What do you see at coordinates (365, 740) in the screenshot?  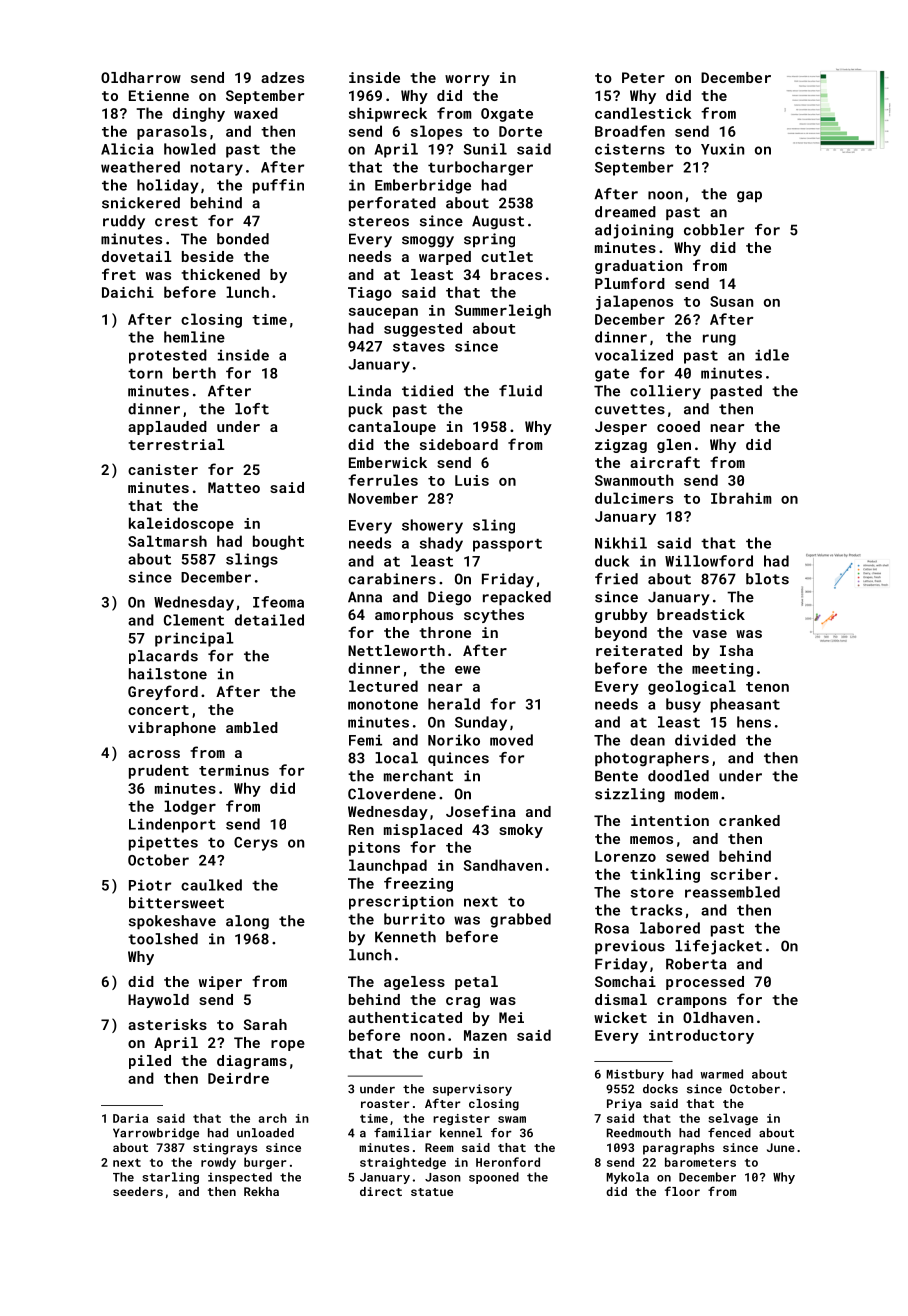 I see `Femi` at bounding box center [365, 740].
